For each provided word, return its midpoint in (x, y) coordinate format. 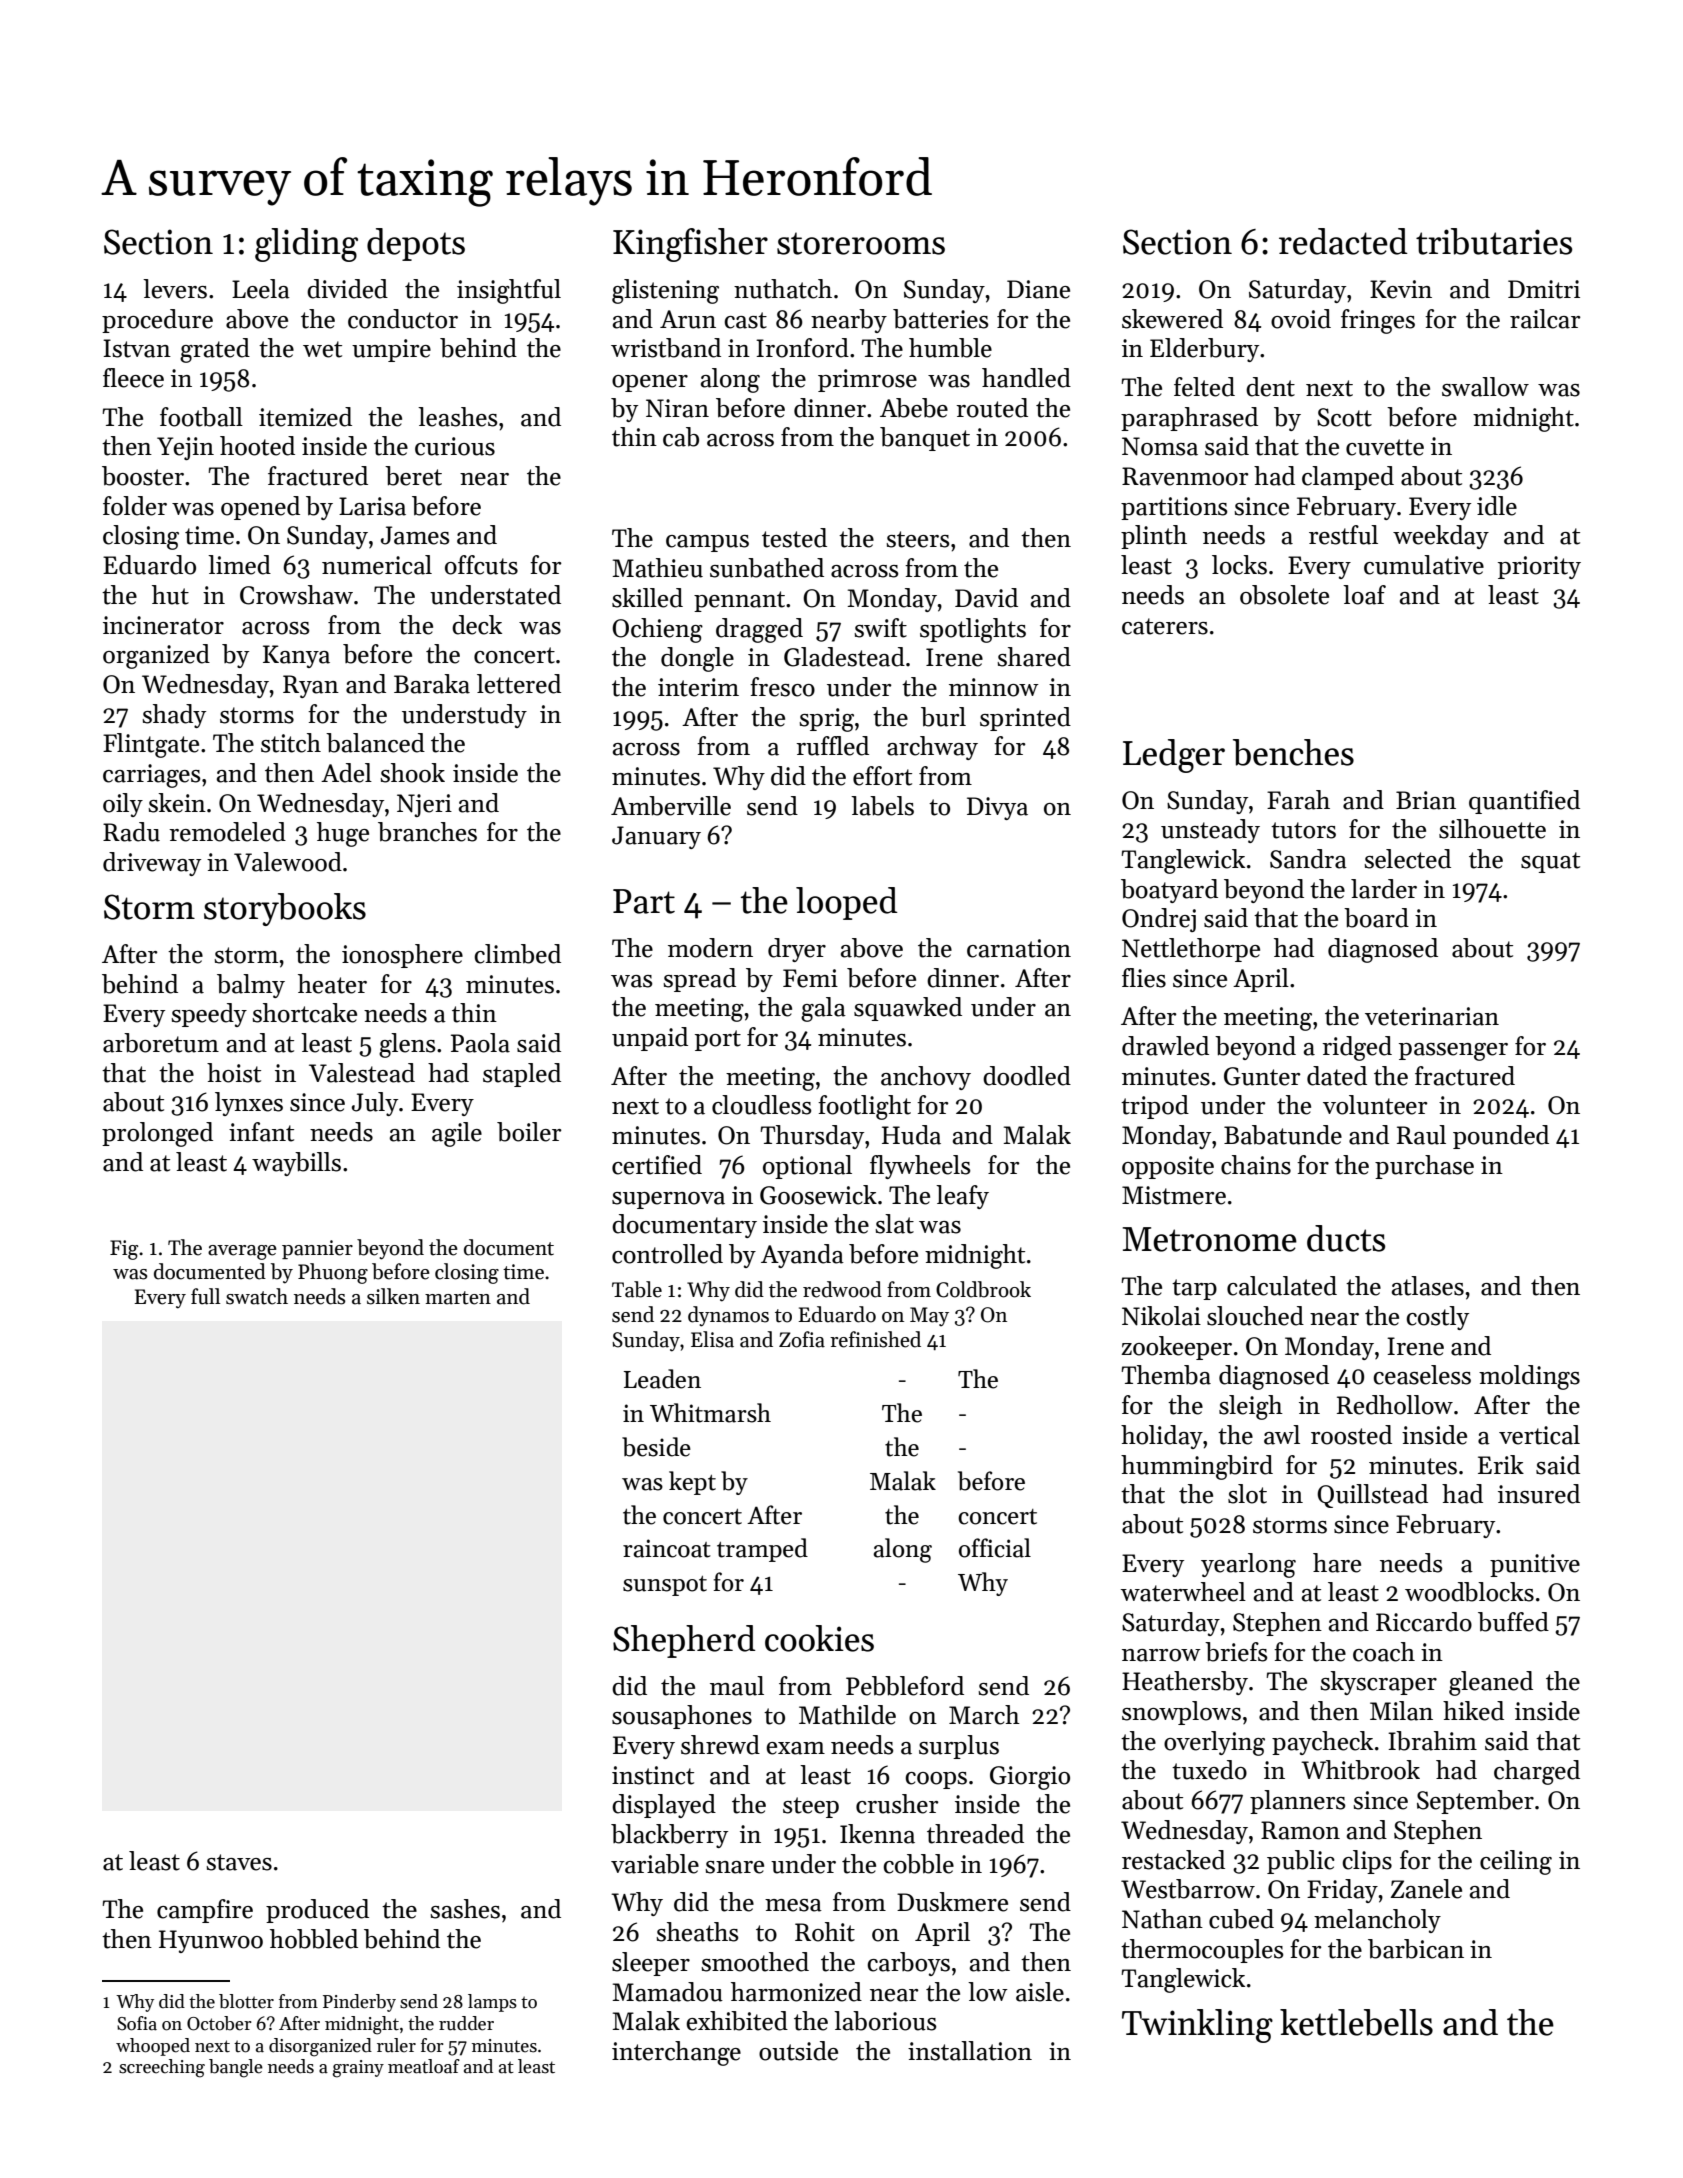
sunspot (665, 1586)
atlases (1428, 1286)
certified (657, 1165)
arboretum (161, 1043)
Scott (1344, 417)
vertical (1539, 1435)
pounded (1501, 1137)
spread (699, 980)
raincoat (667, 1548)
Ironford (802, 348)
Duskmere (952, 1902)
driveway (152, 864)
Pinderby (359, 2003)
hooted (257, 446)
